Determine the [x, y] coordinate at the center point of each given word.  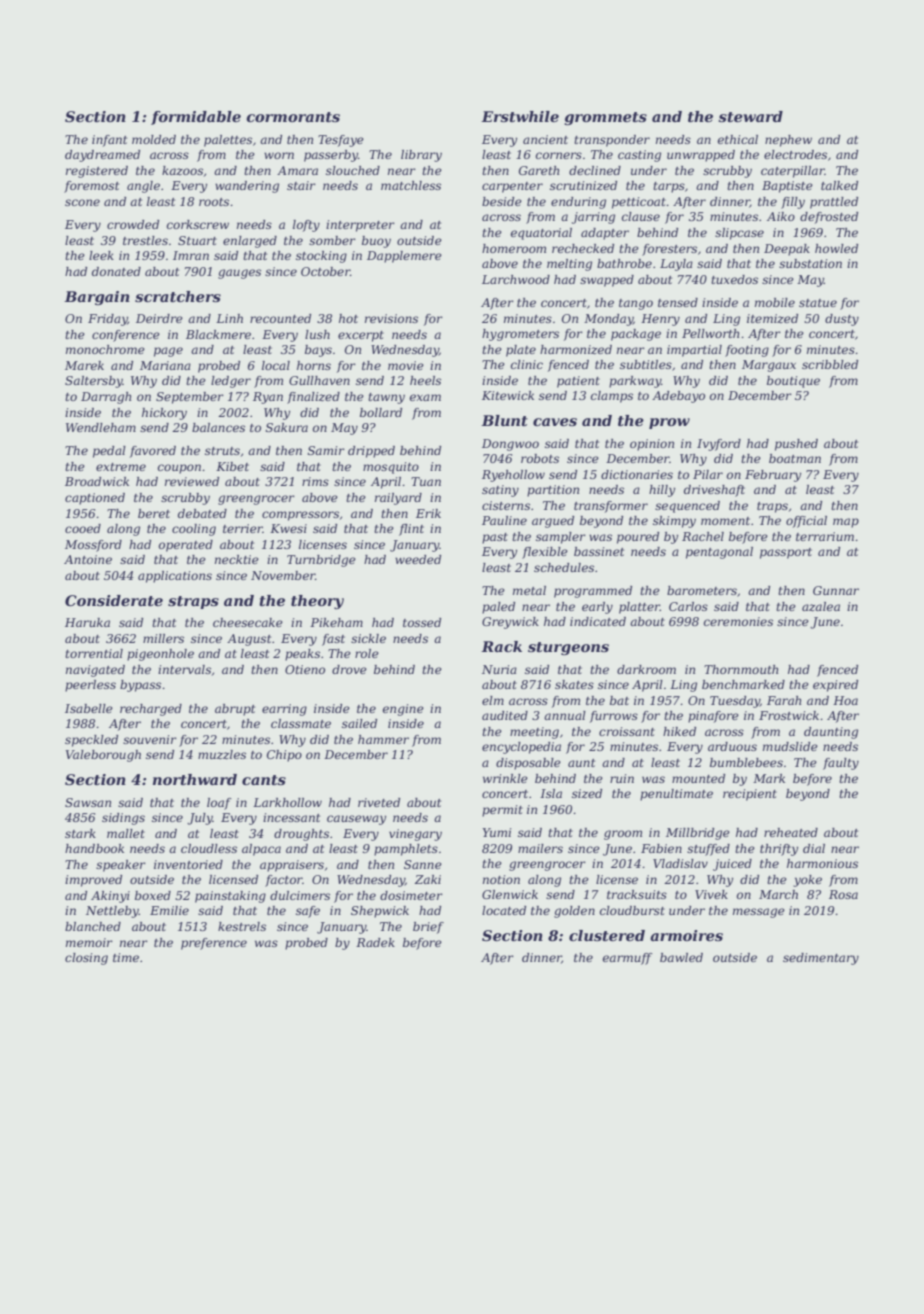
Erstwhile [520, 116]
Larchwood [516, 279]
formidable [196, 118]
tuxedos [734, 279]
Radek [375, 942]
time [126, 957]
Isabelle [89, 708]
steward [750, 116]
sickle [368, 638]
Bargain [97, 298]
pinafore [713, 717]
